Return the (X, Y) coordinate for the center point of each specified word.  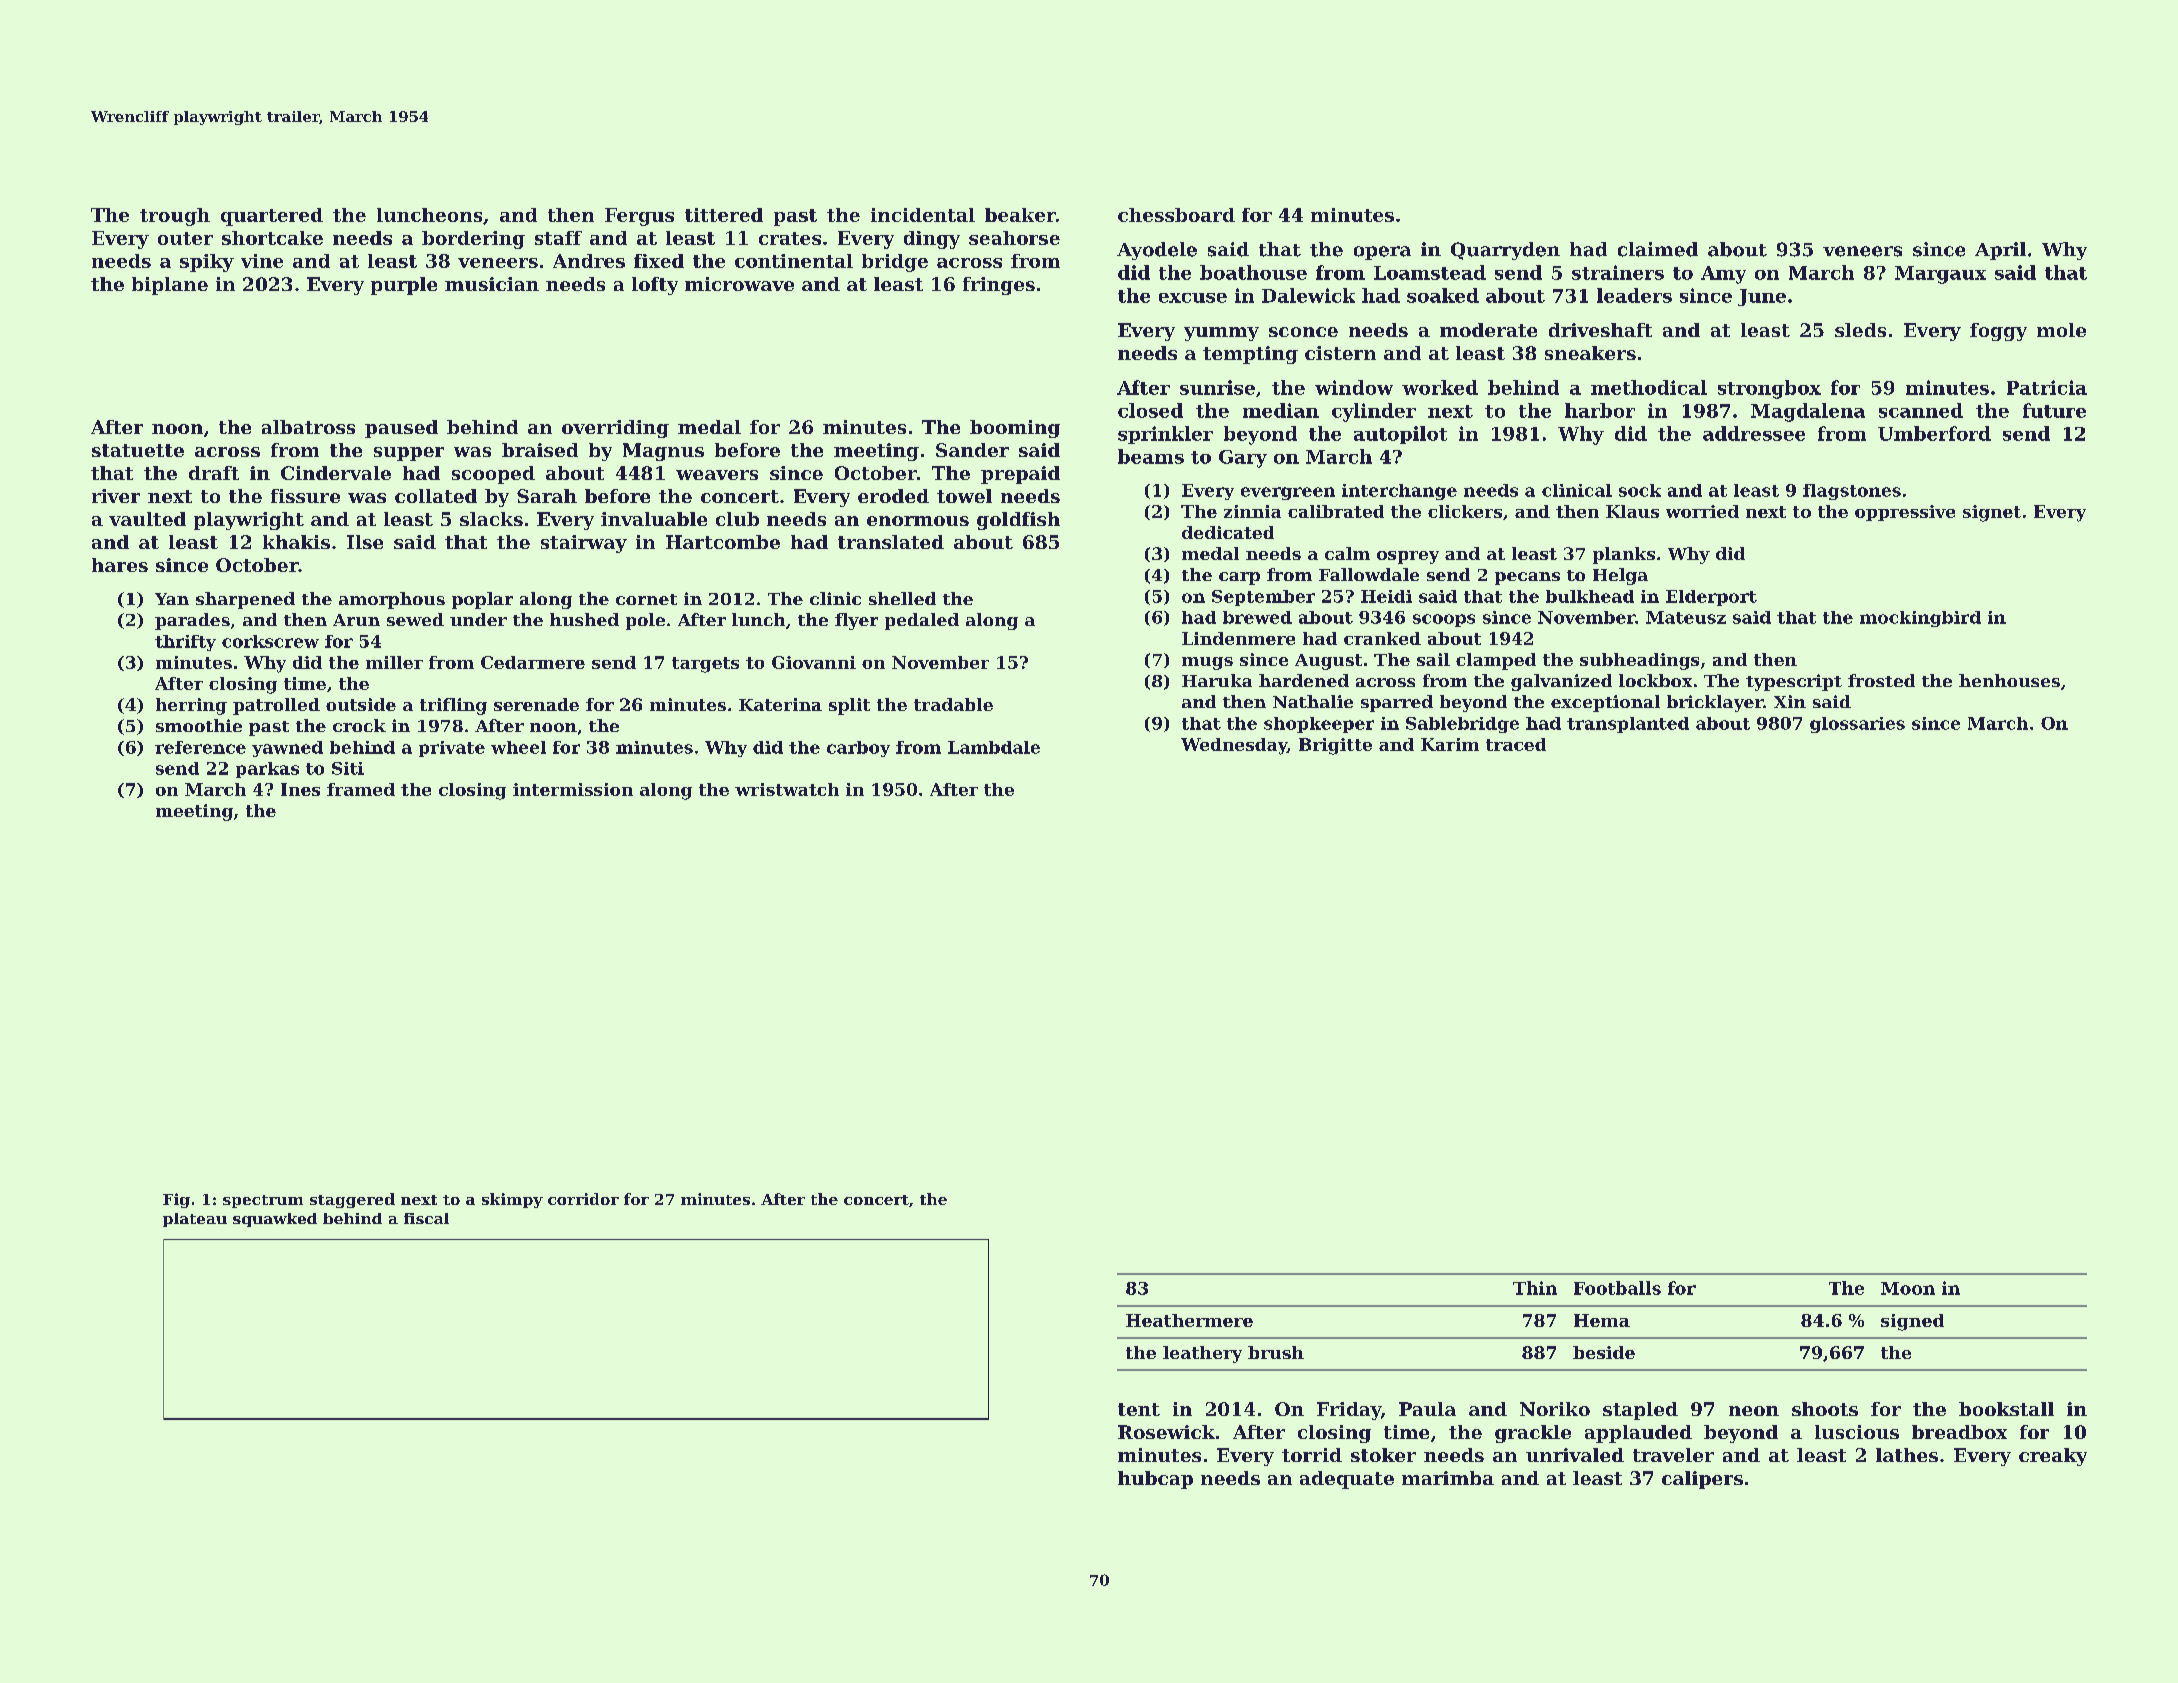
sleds (1860, 330)
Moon (1908, 1288)
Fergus (639, 217)
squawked (275, 1220)
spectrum (263, 1201)
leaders (1634, 295)
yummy (1221, 334)
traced (1516, 744)
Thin (1535, 1288)
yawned (287, 749)
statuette (138, 450)
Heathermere (1189, 1320)
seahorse (1014, 238)
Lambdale (994, 747)
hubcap (1155, 1480)
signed (1912, 1322)
